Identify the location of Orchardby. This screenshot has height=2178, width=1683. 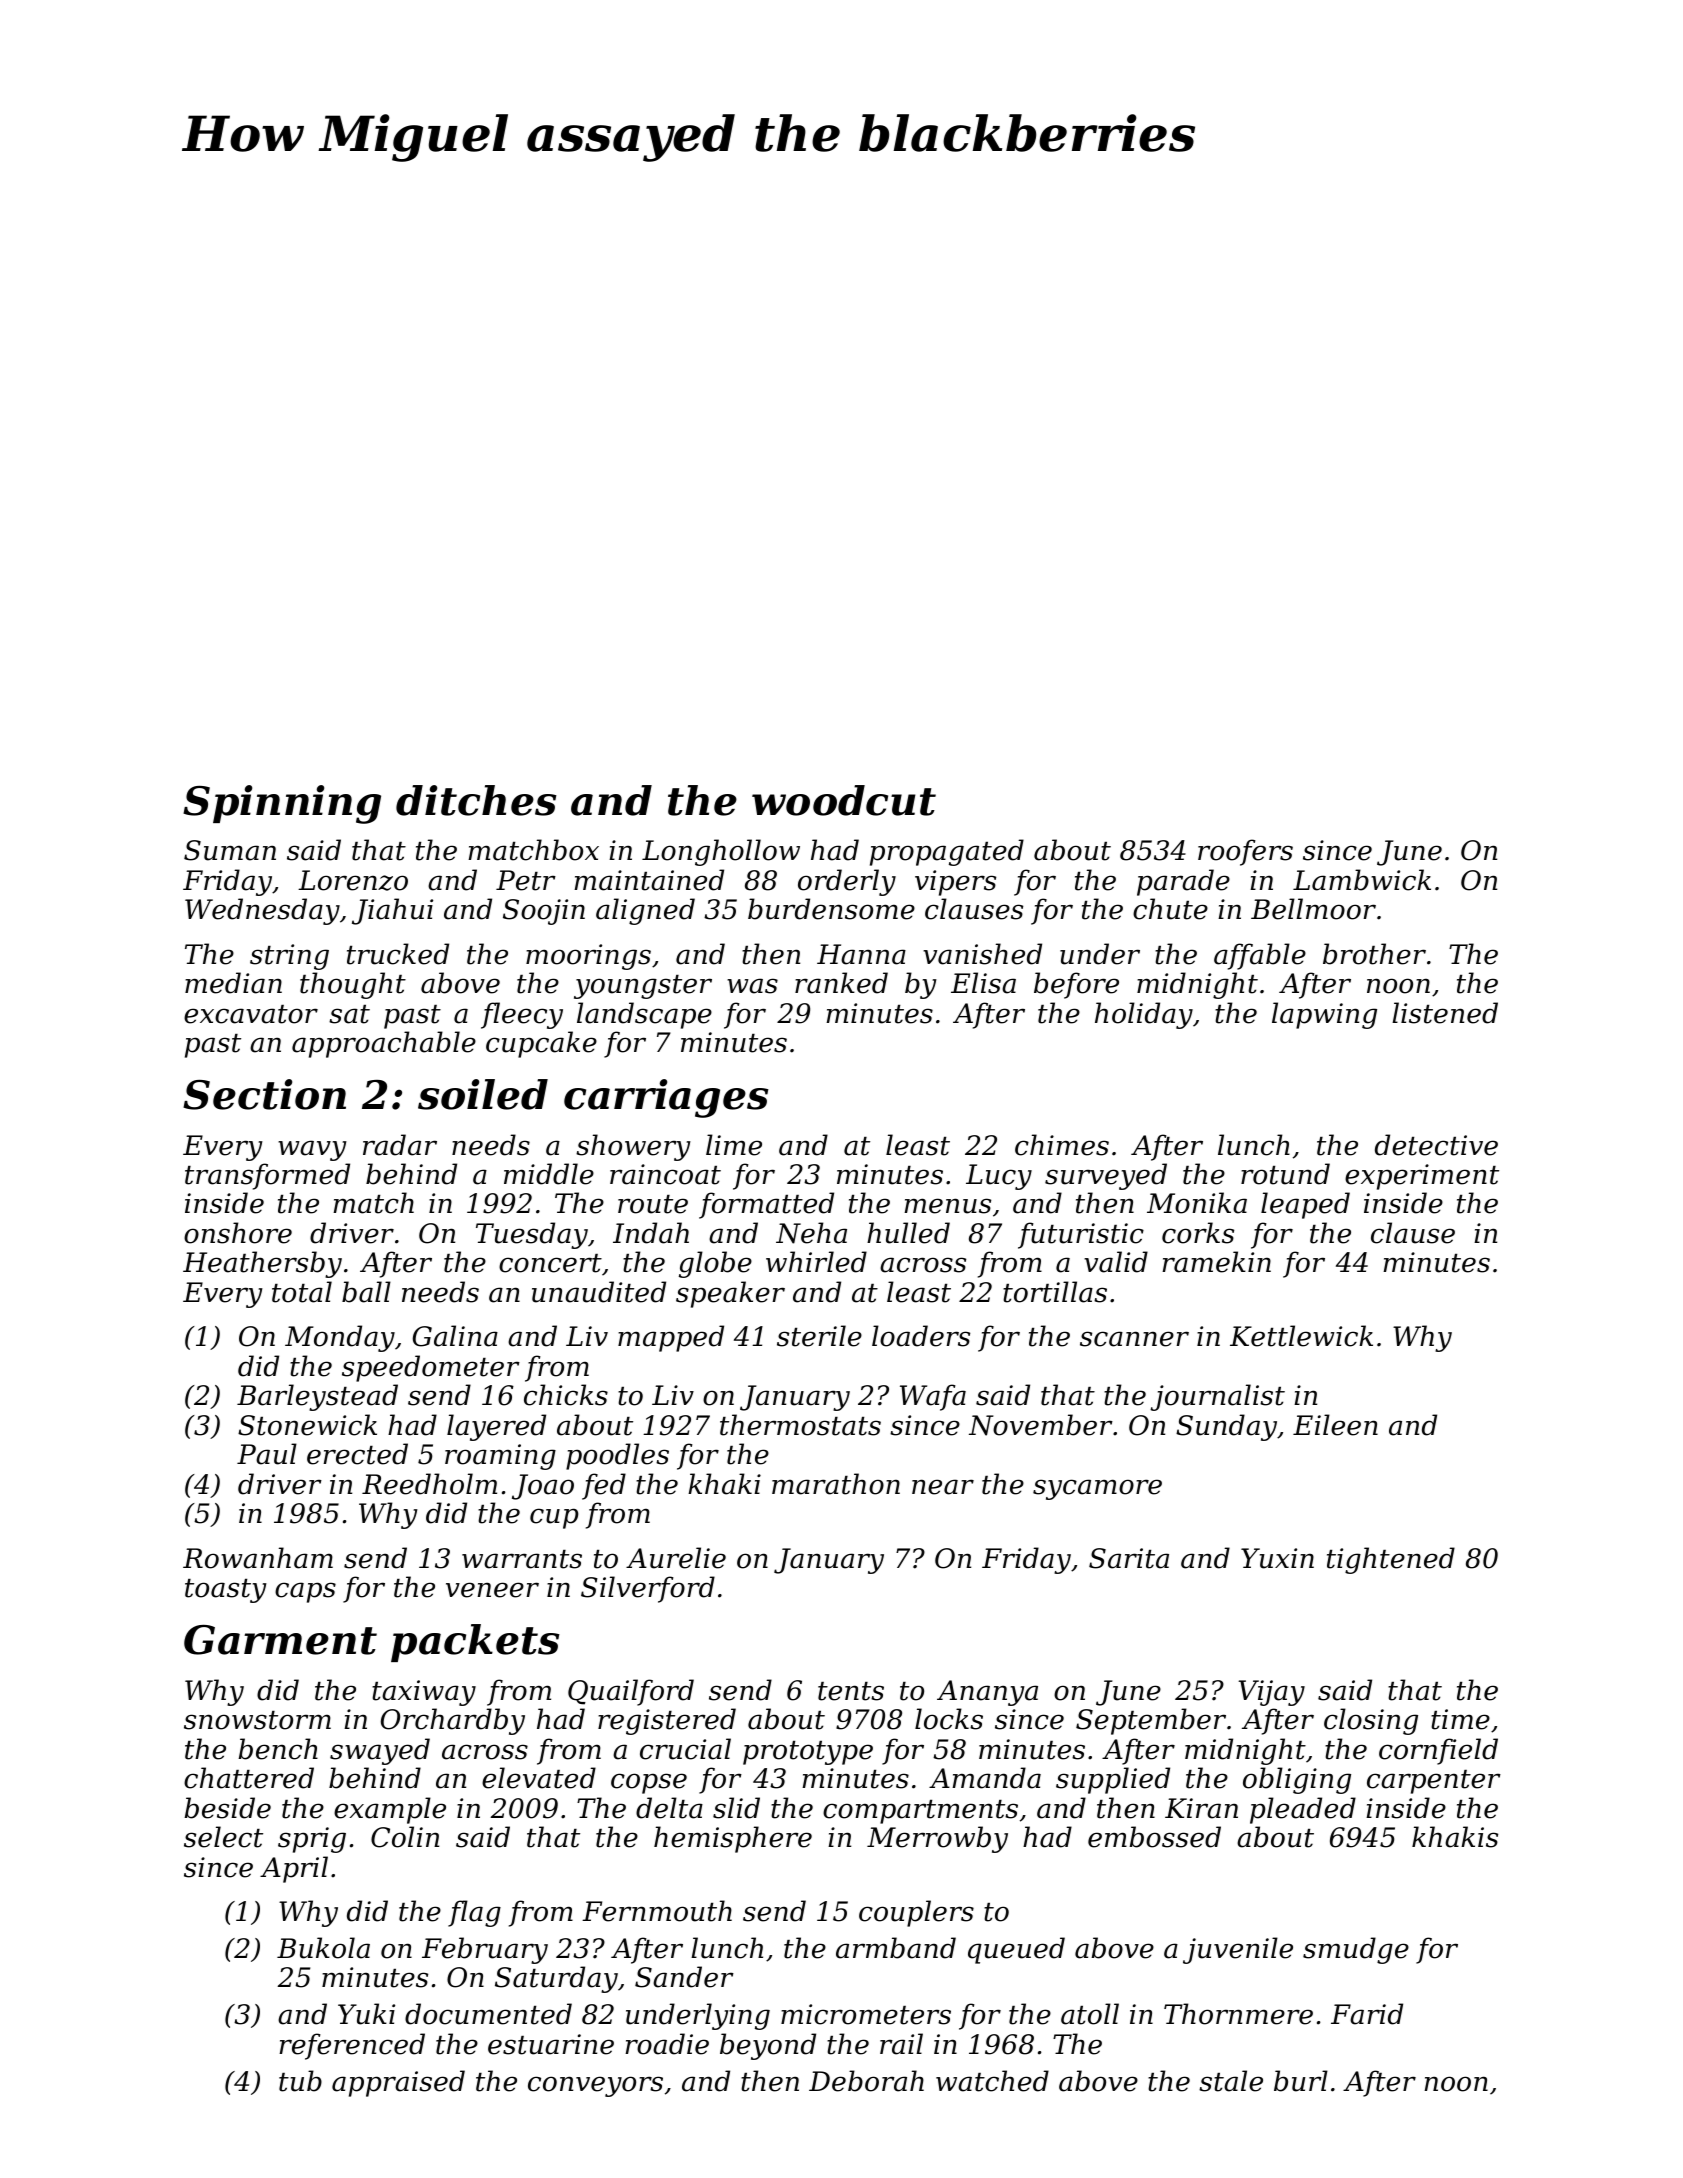
(453, 1721).
